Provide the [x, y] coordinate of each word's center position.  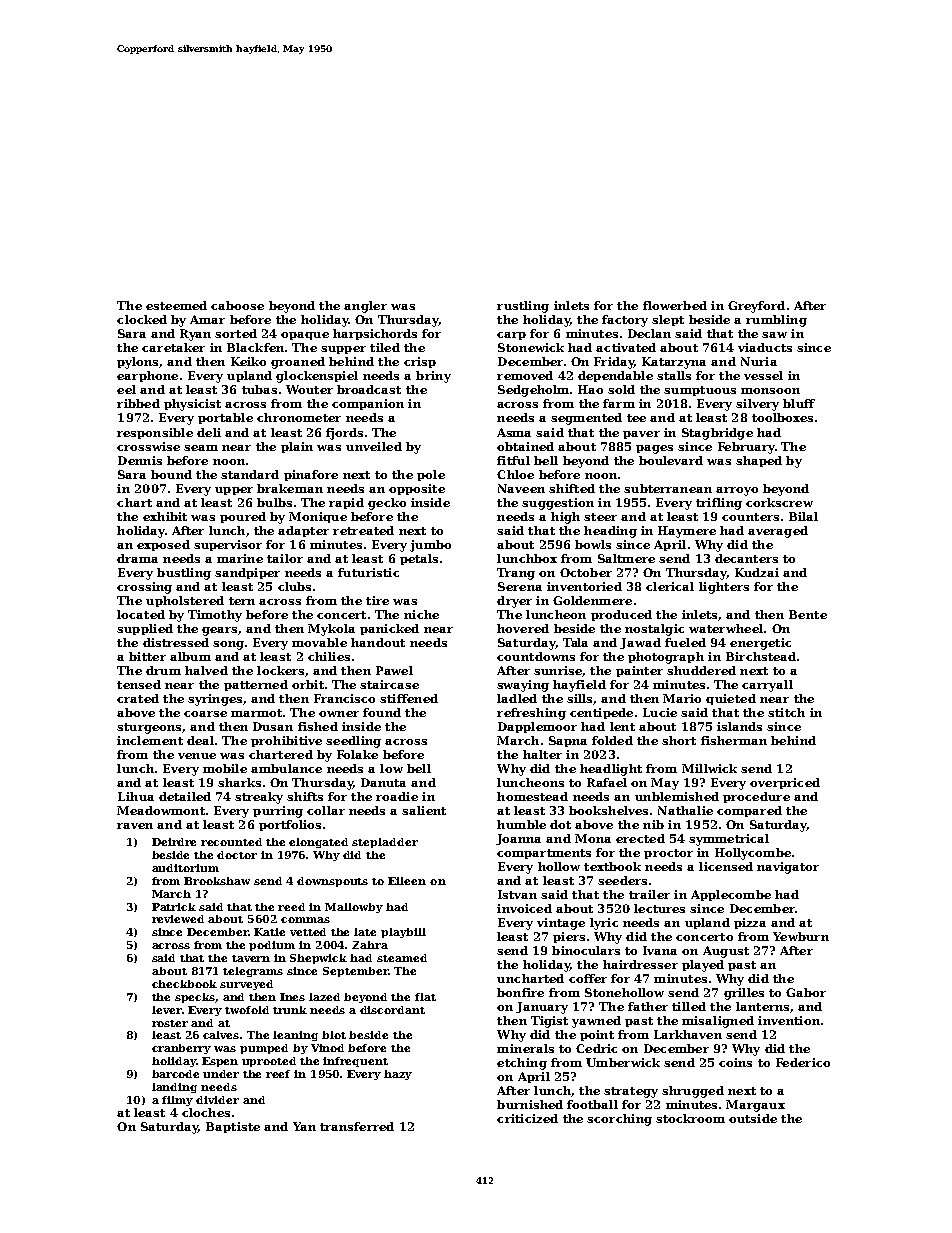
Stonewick [531, 347]
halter [542, 754]
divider [217, 1100]
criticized [527, 1118]
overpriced [785, 783]
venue [197, 756]
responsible [155, 433]
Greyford [756, 307]
